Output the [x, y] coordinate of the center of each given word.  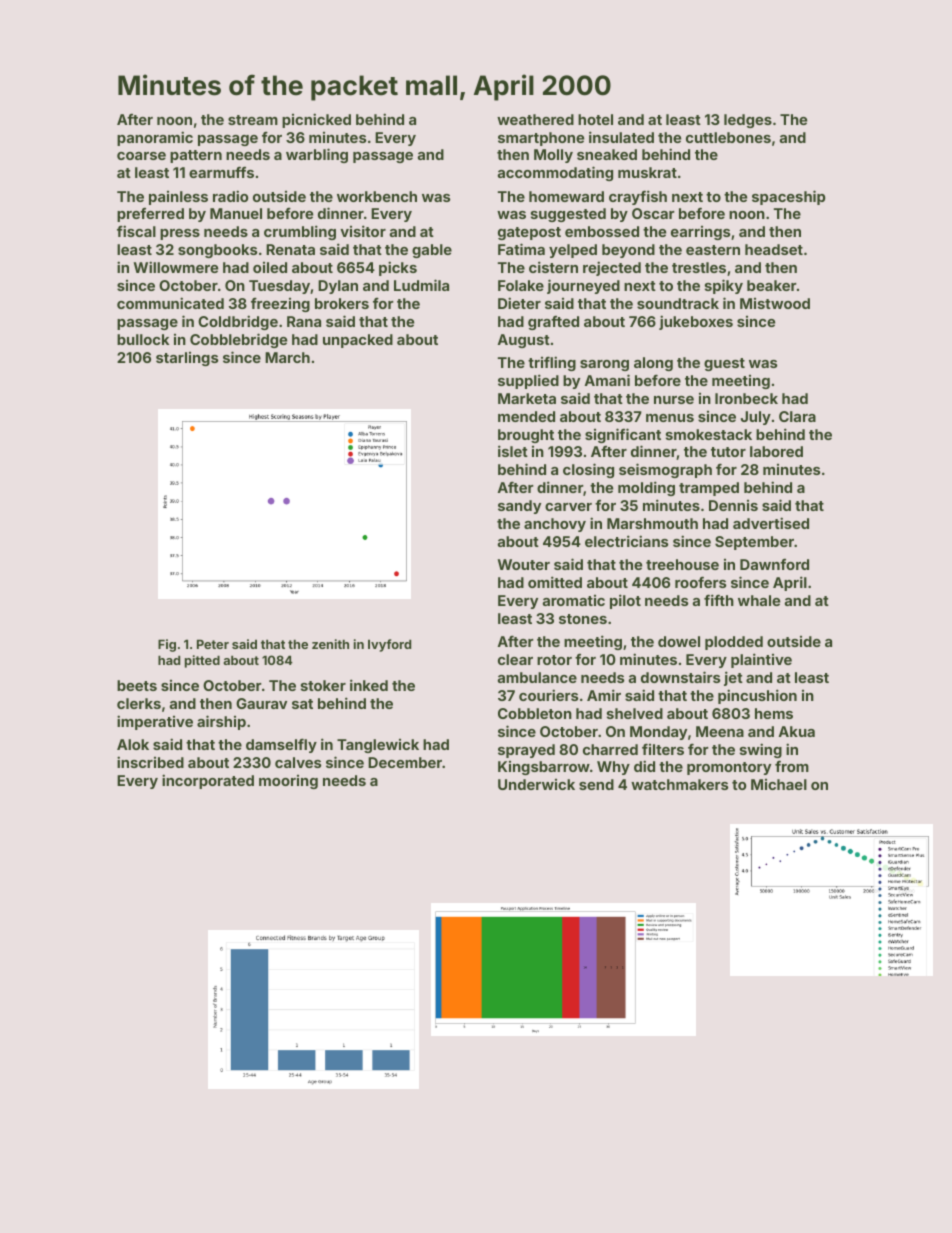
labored [776, 451]
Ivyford [389, 645]
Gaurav [261, 703]
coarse [141, 156]
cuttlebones [728, 137]
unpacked [358, 341]
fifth [719, 600]
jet [733, 678]
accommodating [555, 173]
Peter [213, 644]
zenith [330, 644]
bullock [143, 339]
